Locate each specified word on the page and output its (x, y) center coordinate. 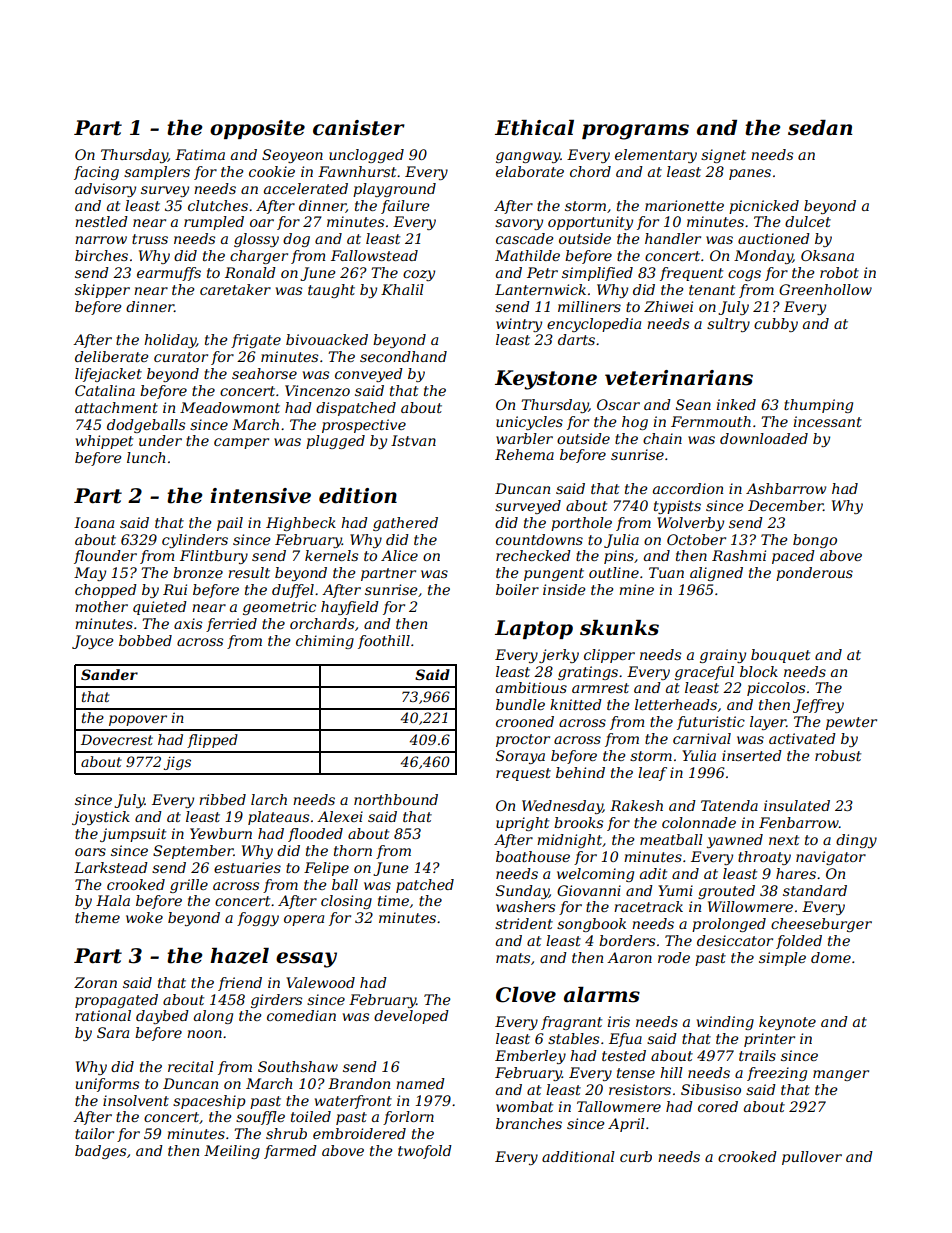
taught (331, 291)
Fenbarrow (799, 822)
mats (513, 958)
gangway (528, 157)
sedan (820, 128)
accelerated (306, 188)
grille (189, 886)
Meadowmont (230, 407)
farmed (290, 1152)
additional (578, 1156)
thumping (818, 406)
